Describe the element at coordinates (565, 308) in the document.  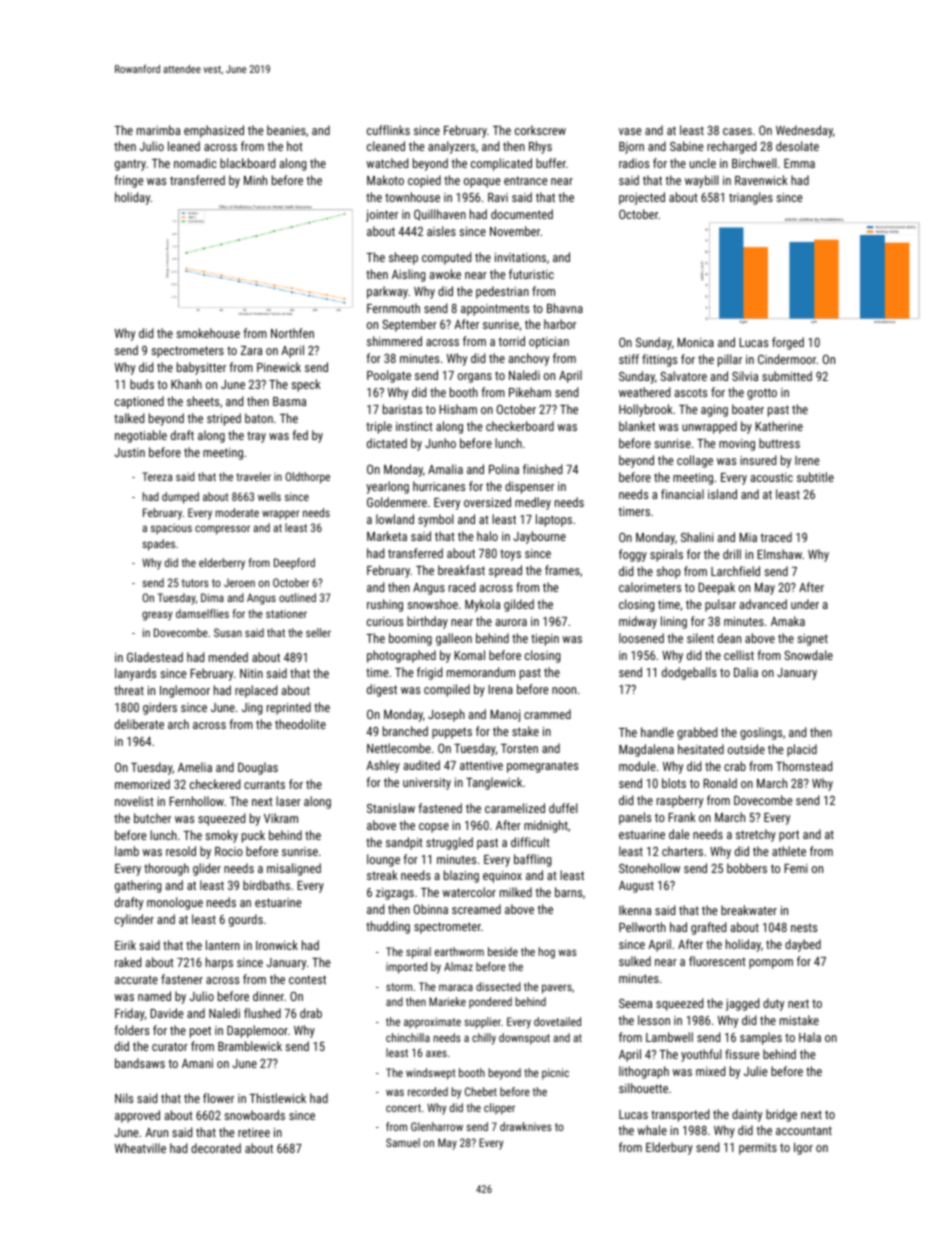
I see `Bhavna` at that location.
